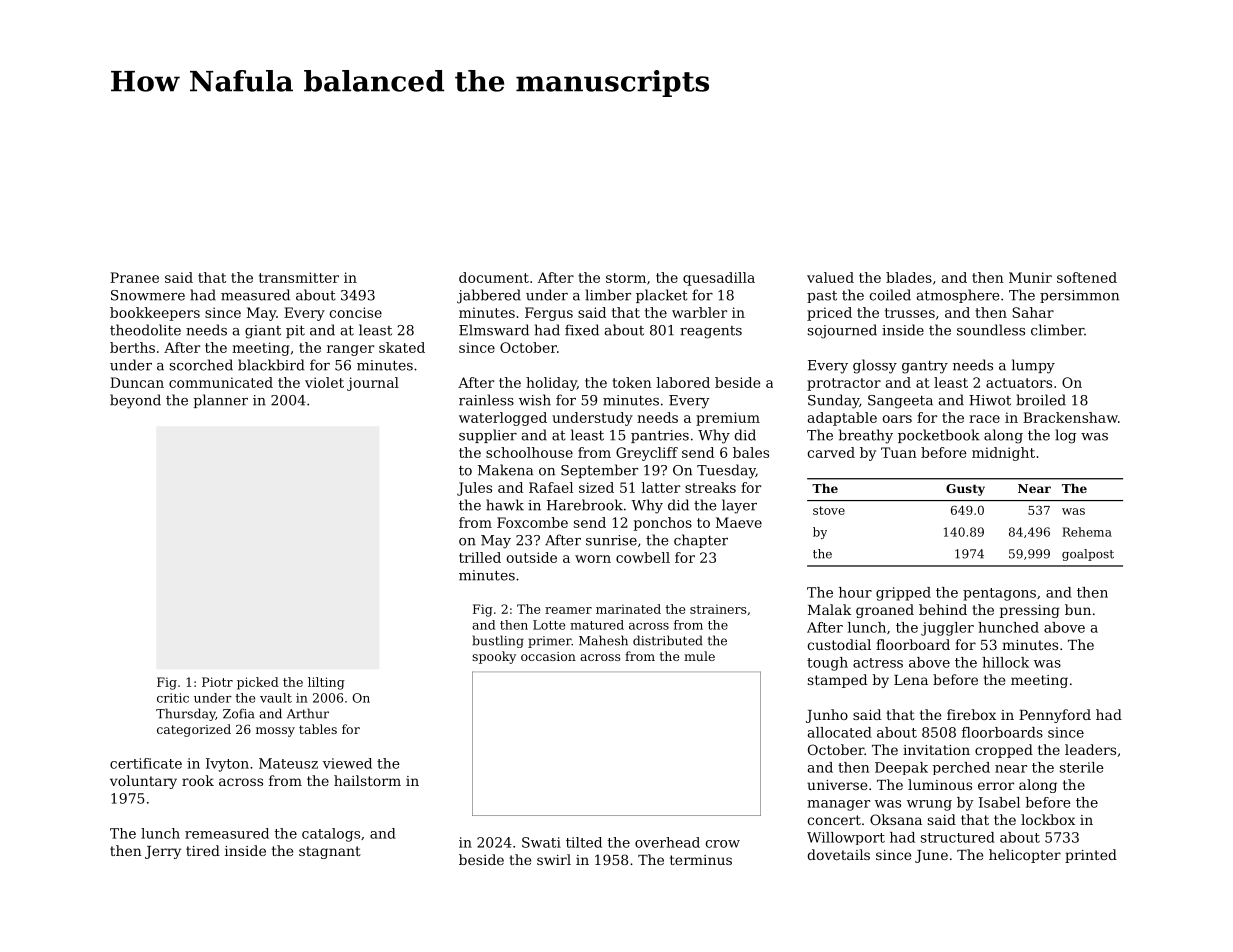 The width and height of the screenshot is (1233, 952). I want to click on hillock, so click(1005, 662).
